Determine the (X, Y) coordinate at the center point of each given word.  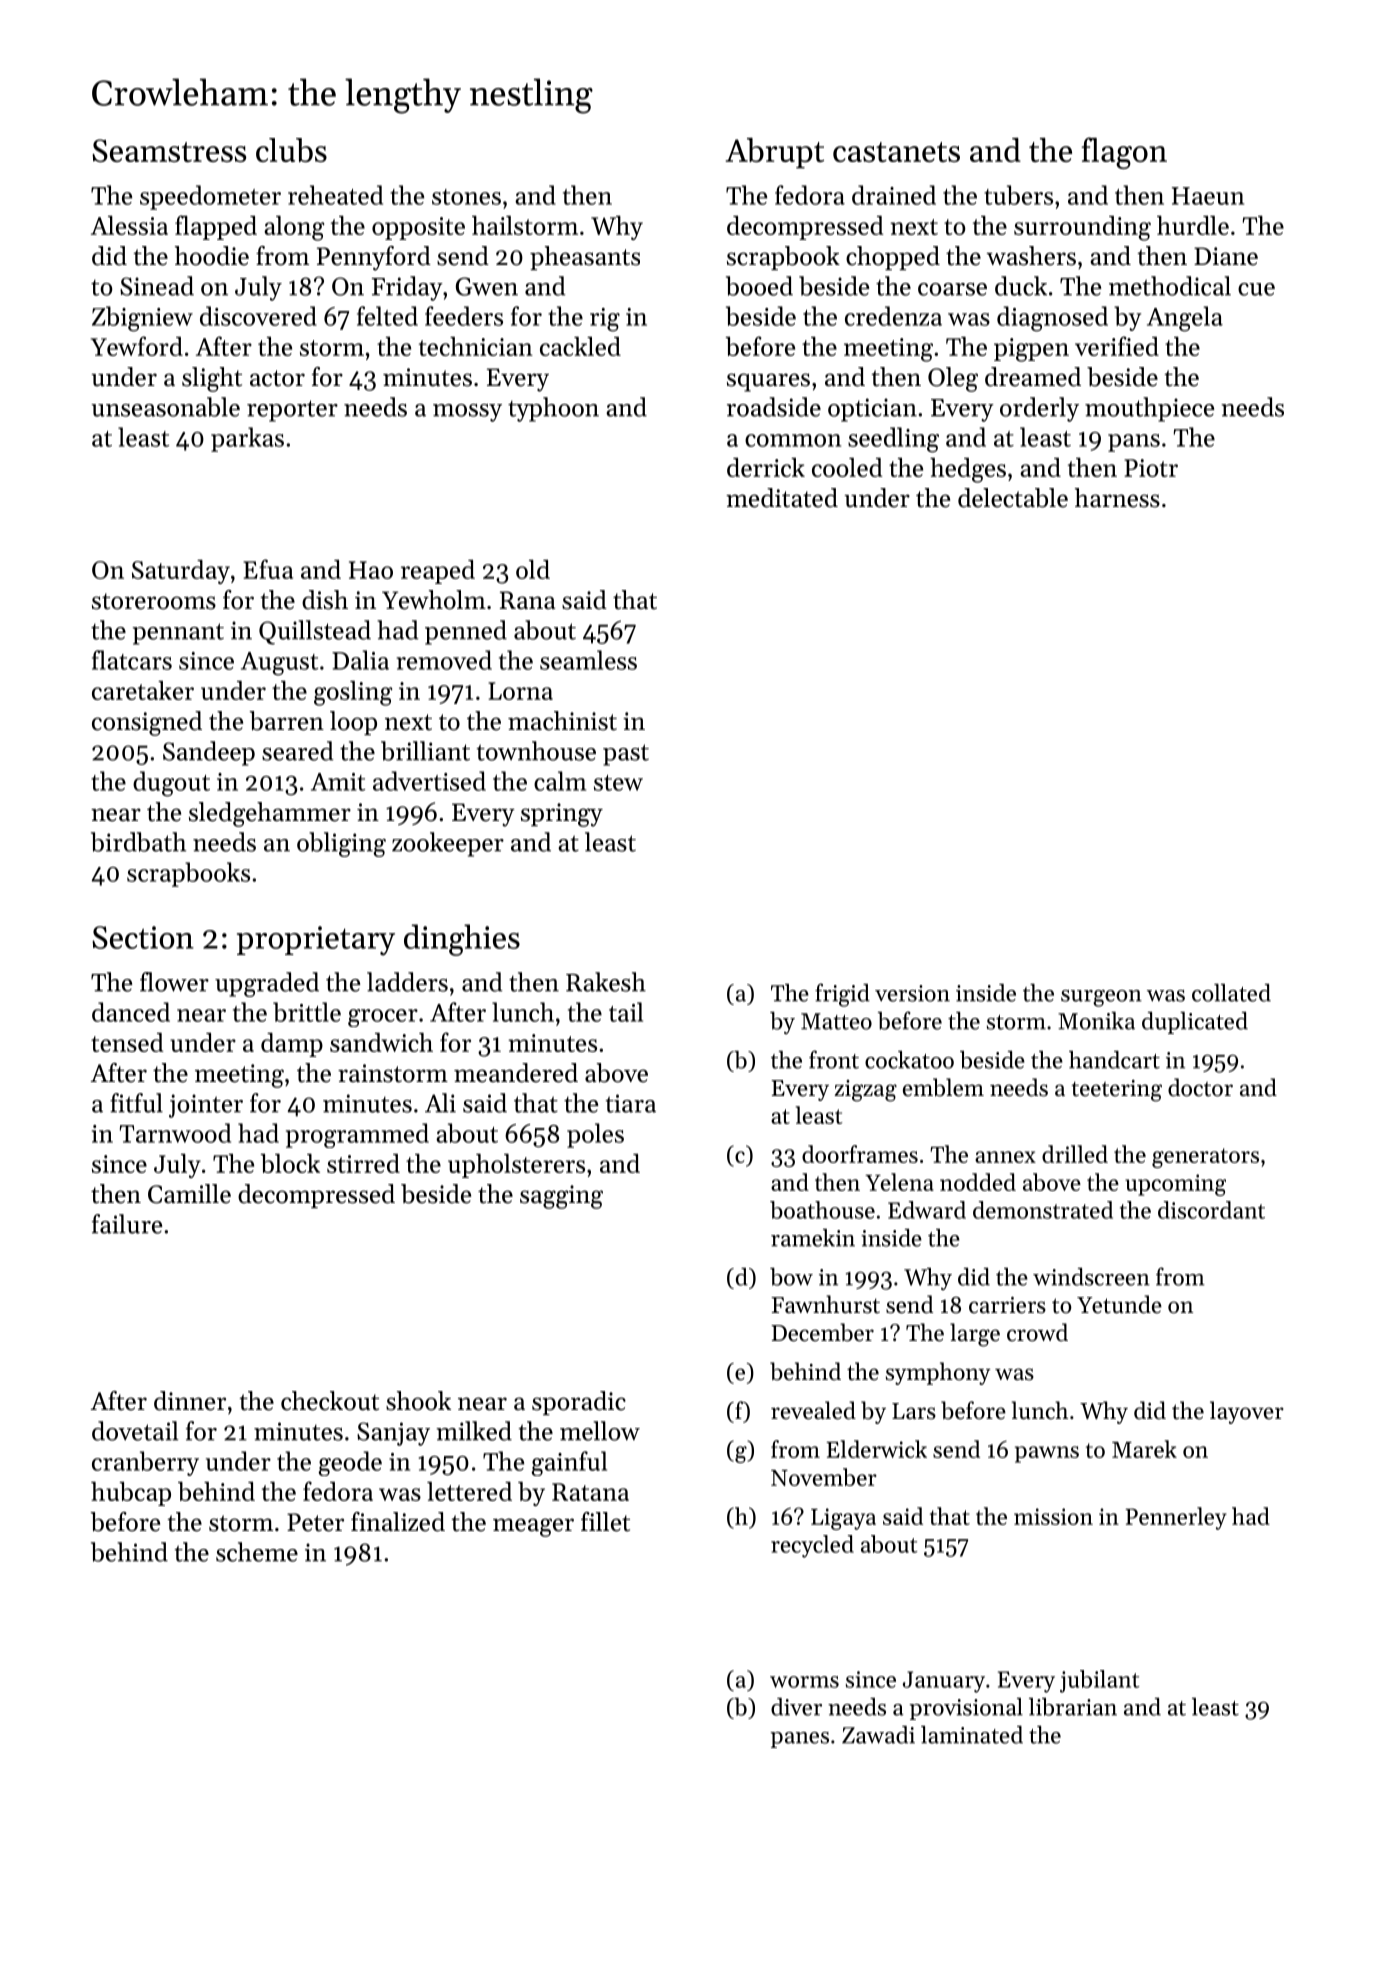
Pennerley (1176, 1518)
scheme (257, 1552)
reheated (335, 195)
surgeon (1101, 998)
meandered (516, 1073)
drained (894, 195)
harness (1117, 498)
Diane (1226, 256)
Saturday (181, 572)
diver (796, 1707)
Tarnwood (175, 1133)
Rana (527, 600)
